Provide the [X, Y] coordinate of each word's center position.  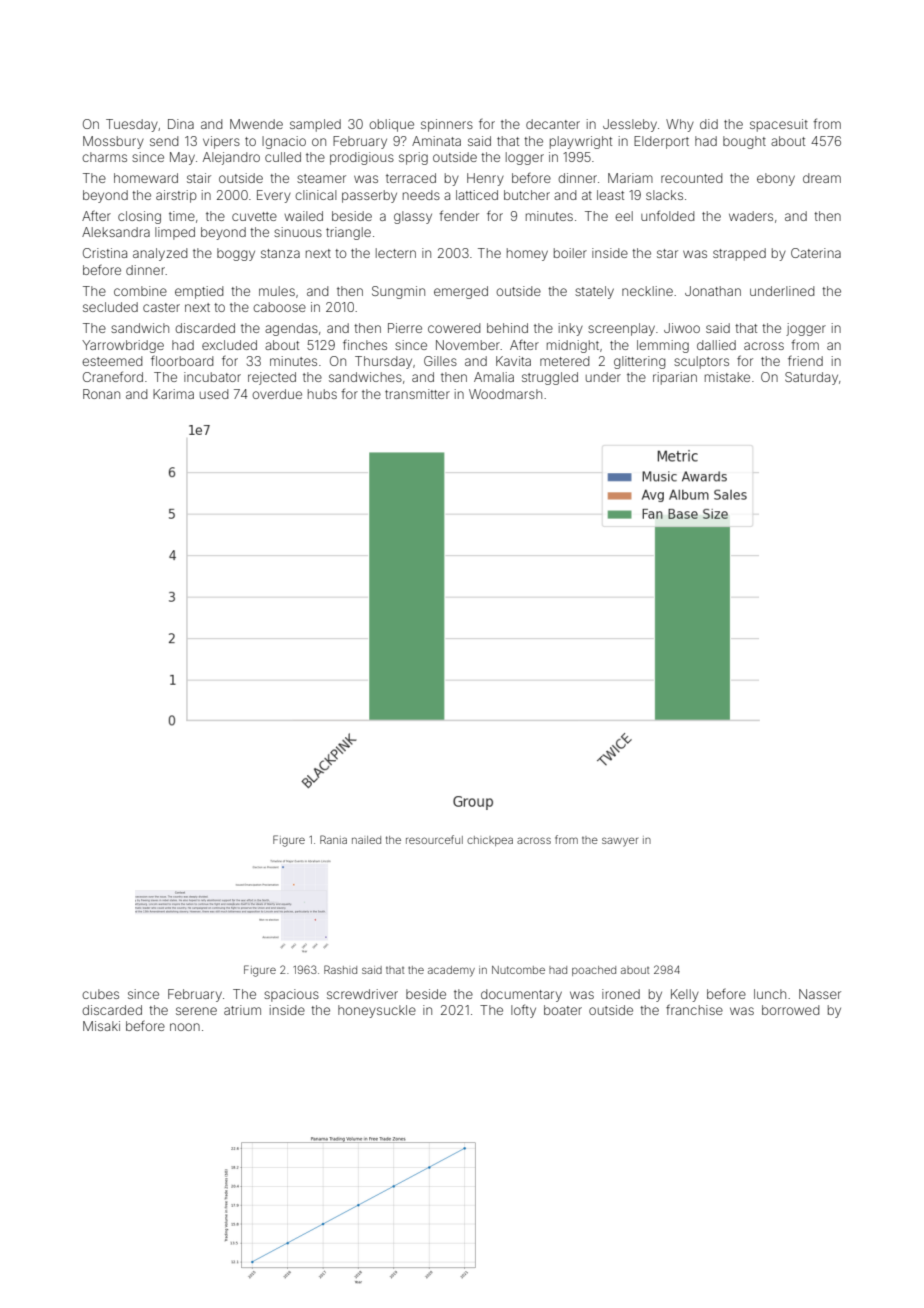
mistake [727, 377]
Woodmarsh [505, 394]
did [709, 124]
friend [805, 361]
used [214, 394]
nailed [366, 840]
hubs [322, 394]
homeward [146, 178]
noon [185, 1027]
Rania [333, 839]
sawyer [620, 842]
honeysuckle [377, 1011]
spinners [447, 125]
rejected [272, 378]
